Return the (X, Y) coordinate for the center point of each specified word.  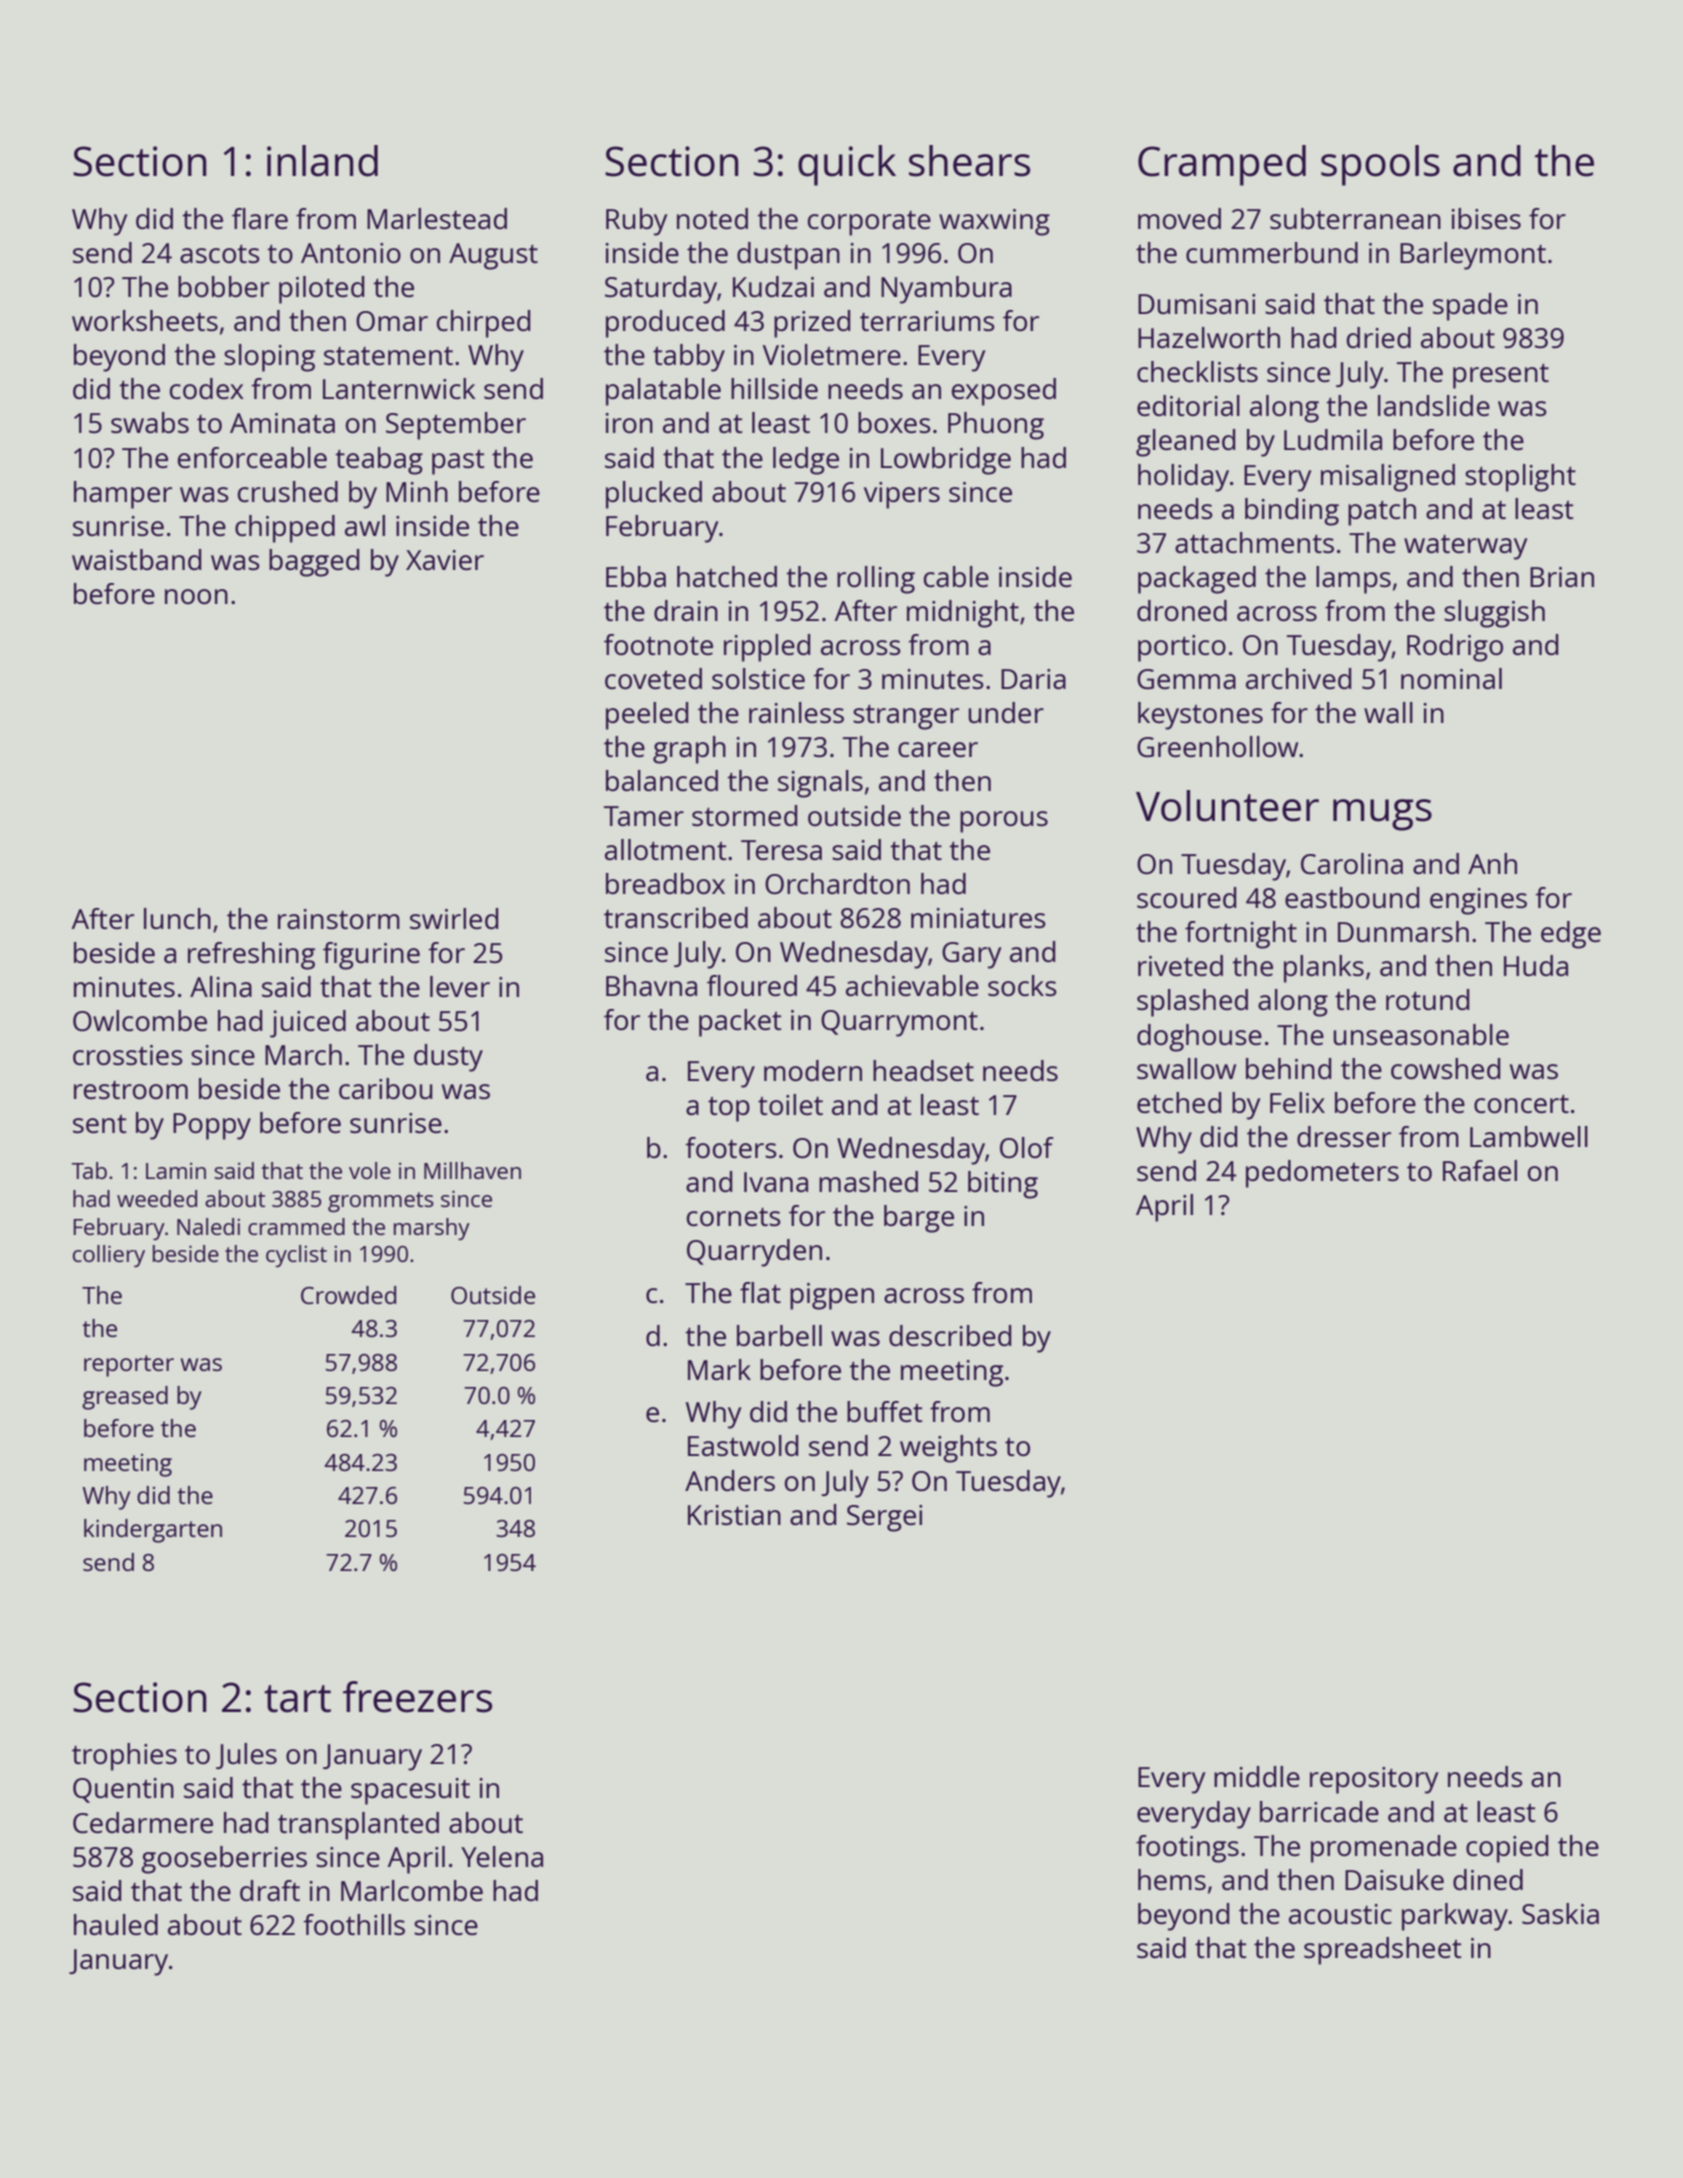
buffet (884, 1411)
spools (1380, 165)
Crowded (348, 1295)
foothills (354, 1924)
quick (847, 165)
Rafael (1480, 1170)
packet (740, 1023)
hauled (116, 1924)
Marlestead (437, 218)
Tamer (644, 816)
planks (1324, 969)
